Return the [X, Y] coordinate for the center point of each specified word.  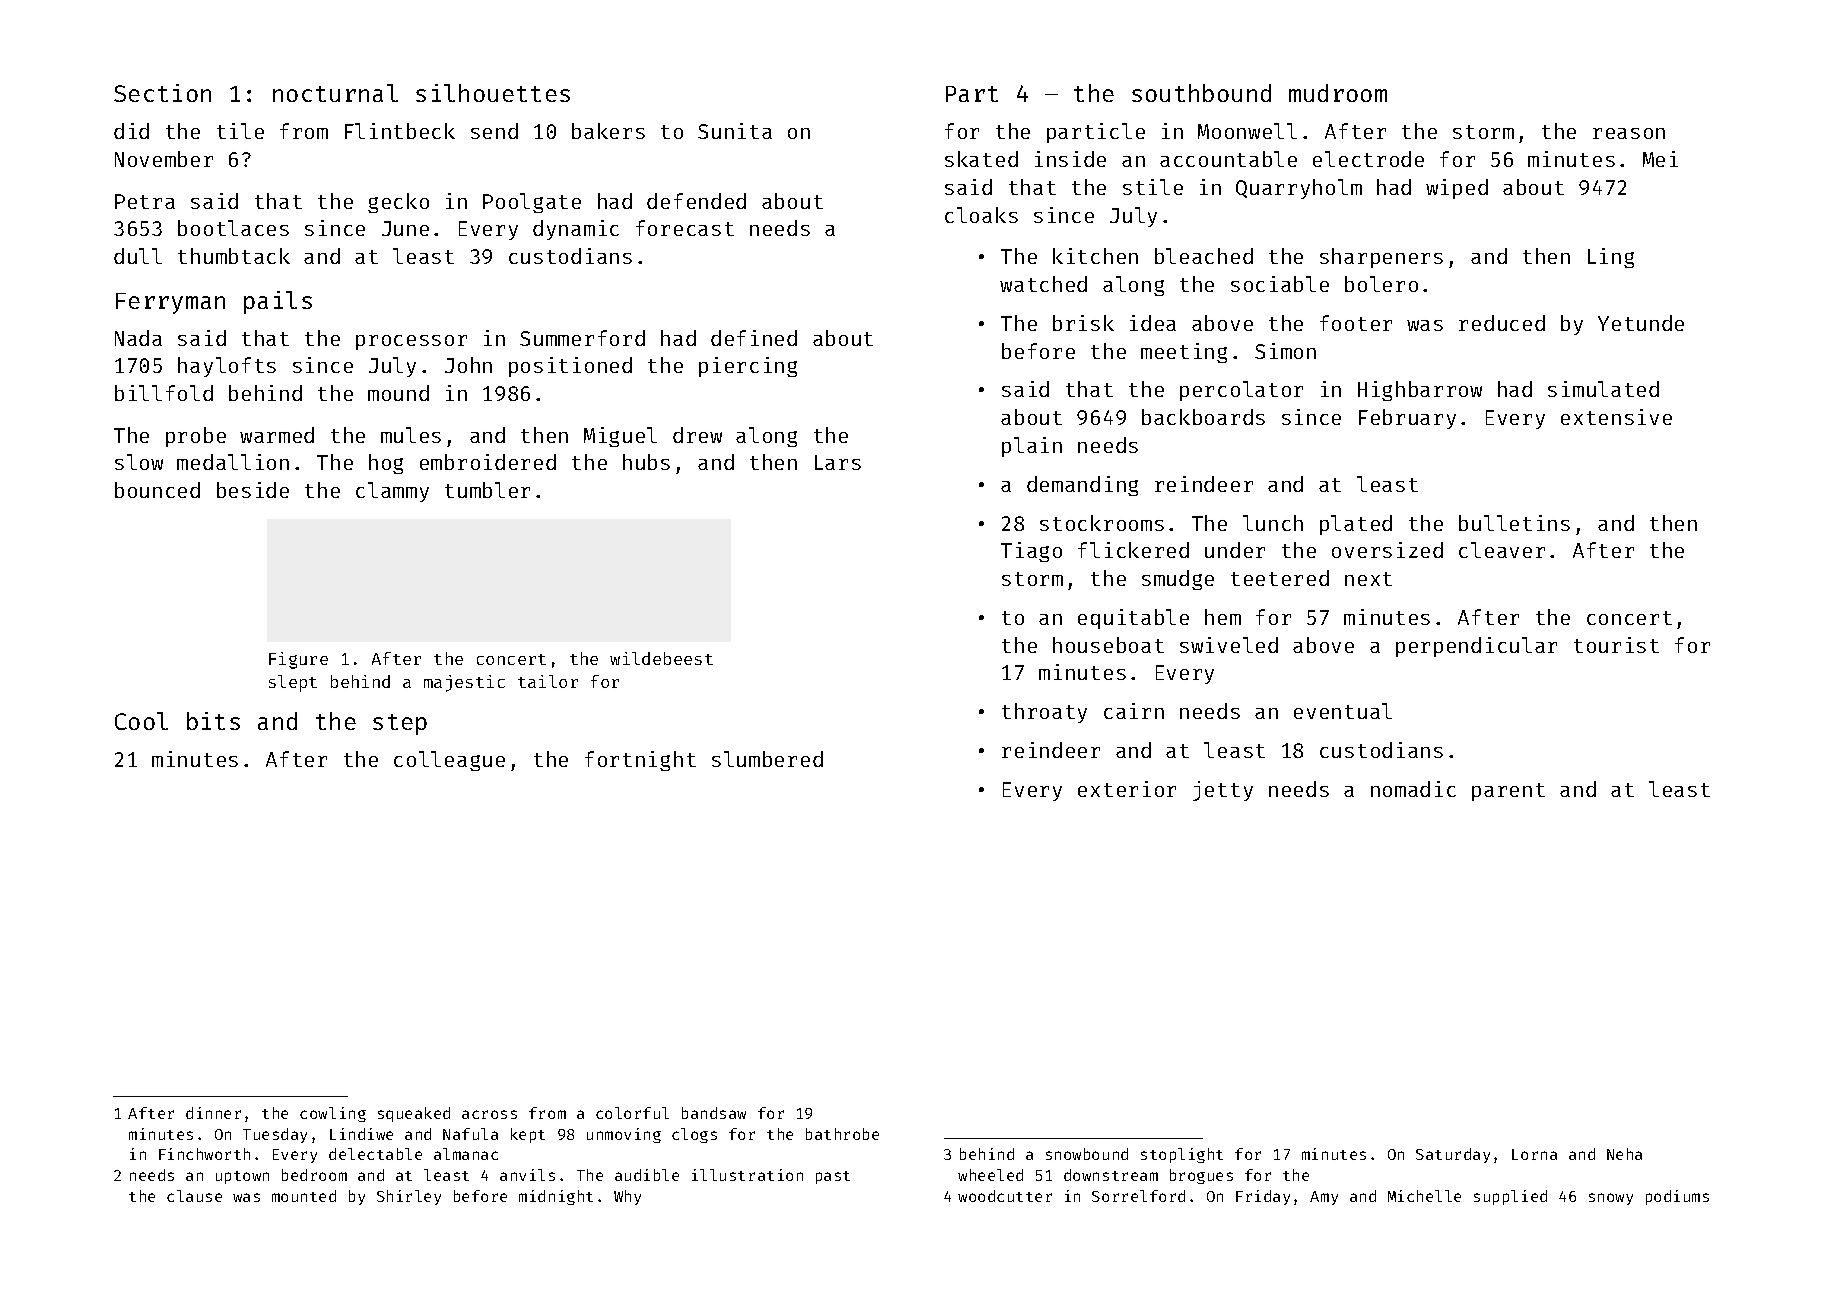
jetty [1223, 791]
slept [293, 683]
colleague [449, 761]
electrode [1368, 159]
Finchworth [204, 1154]
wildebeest [661, 658]
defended [696, 201]
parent [1508, 792]
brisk [1083, 323]
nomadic [1413, 789]
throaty [1044, 713]
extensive [1616, 417]
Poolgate [532, 203]
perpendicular [1476, 647]
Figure [298, 660]
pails [278, 302]
